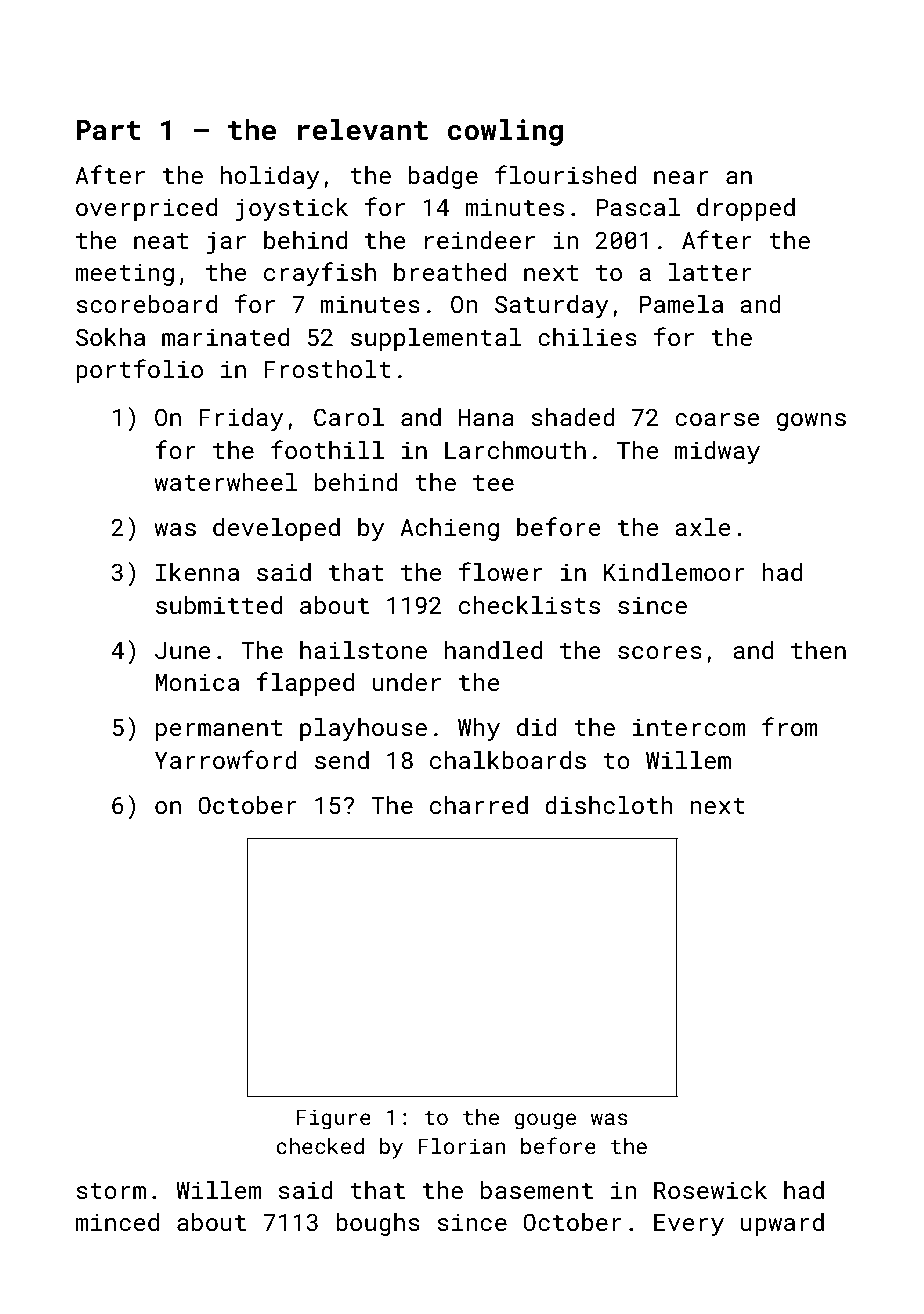 The height and width of the image is (1314, 924). I want to click on upward, so click(782, 1224).
